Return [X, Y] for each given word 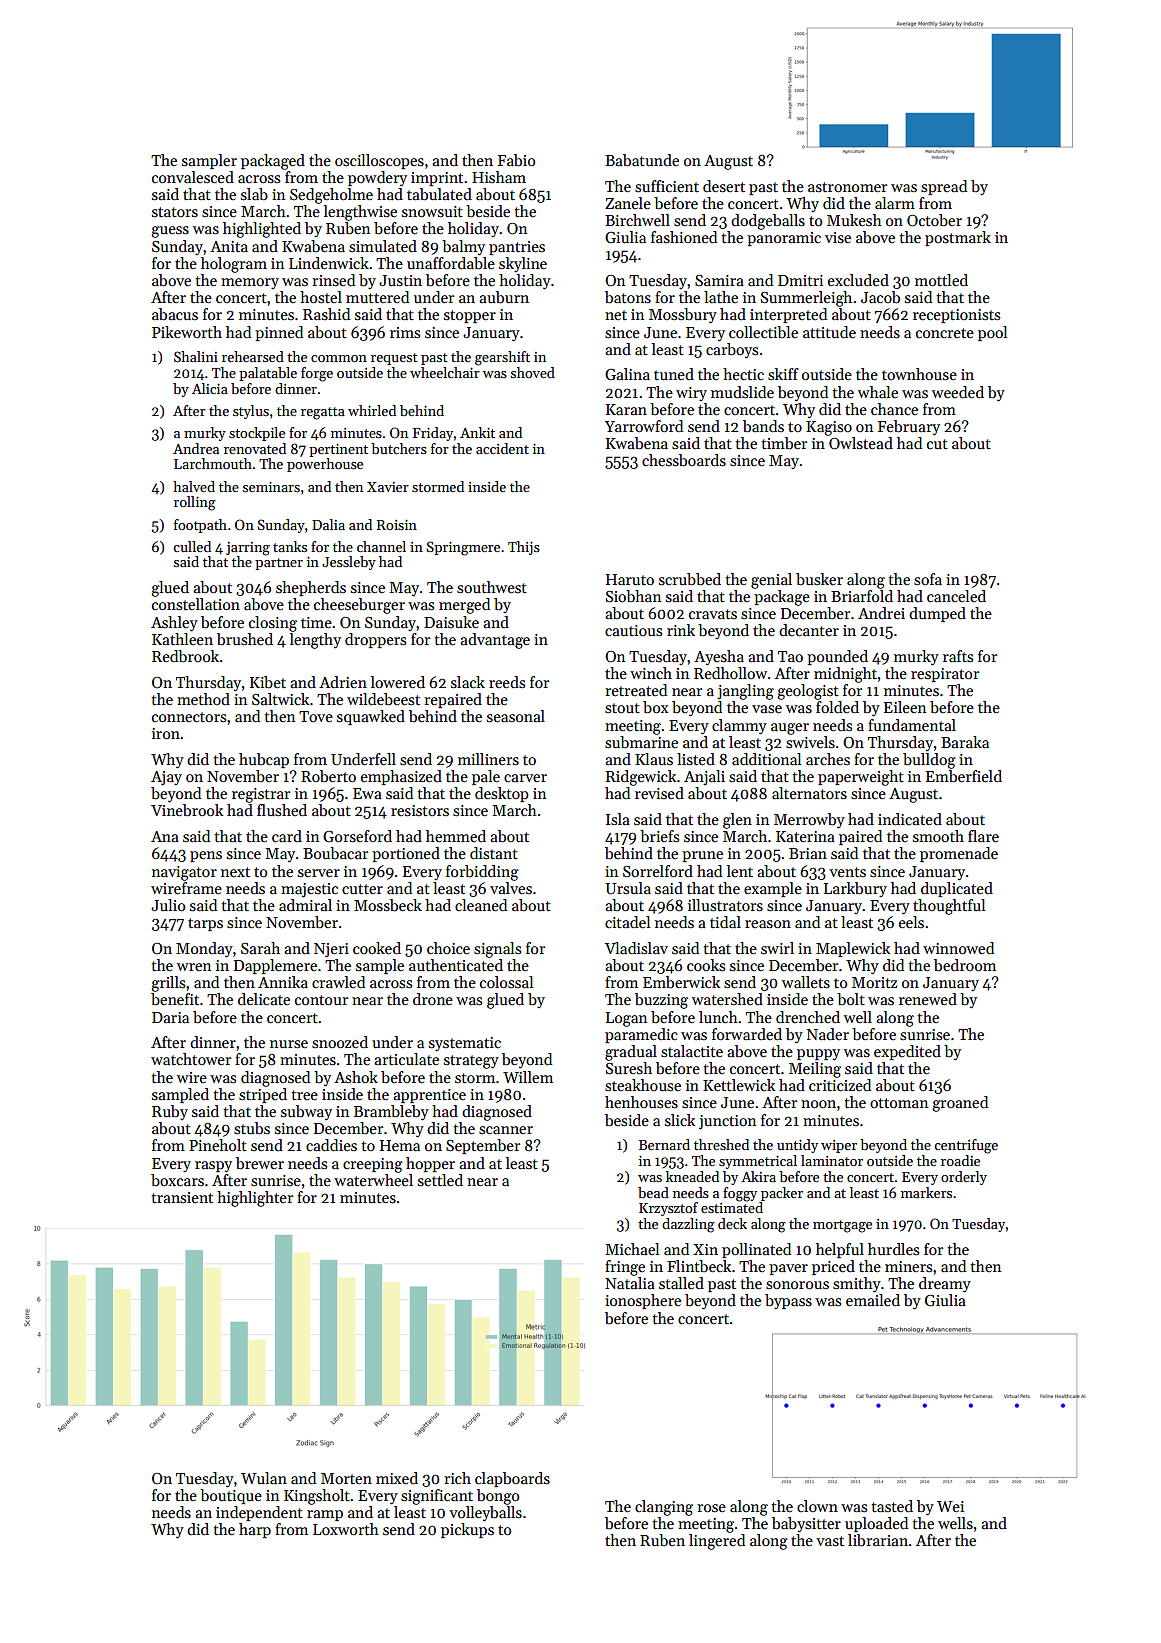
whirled [372, 410]
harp [255, 1530]
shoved [533, 372]
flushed [282, 810]
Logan [626, 1019]
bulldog [929, 761]
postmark [958, 238]
